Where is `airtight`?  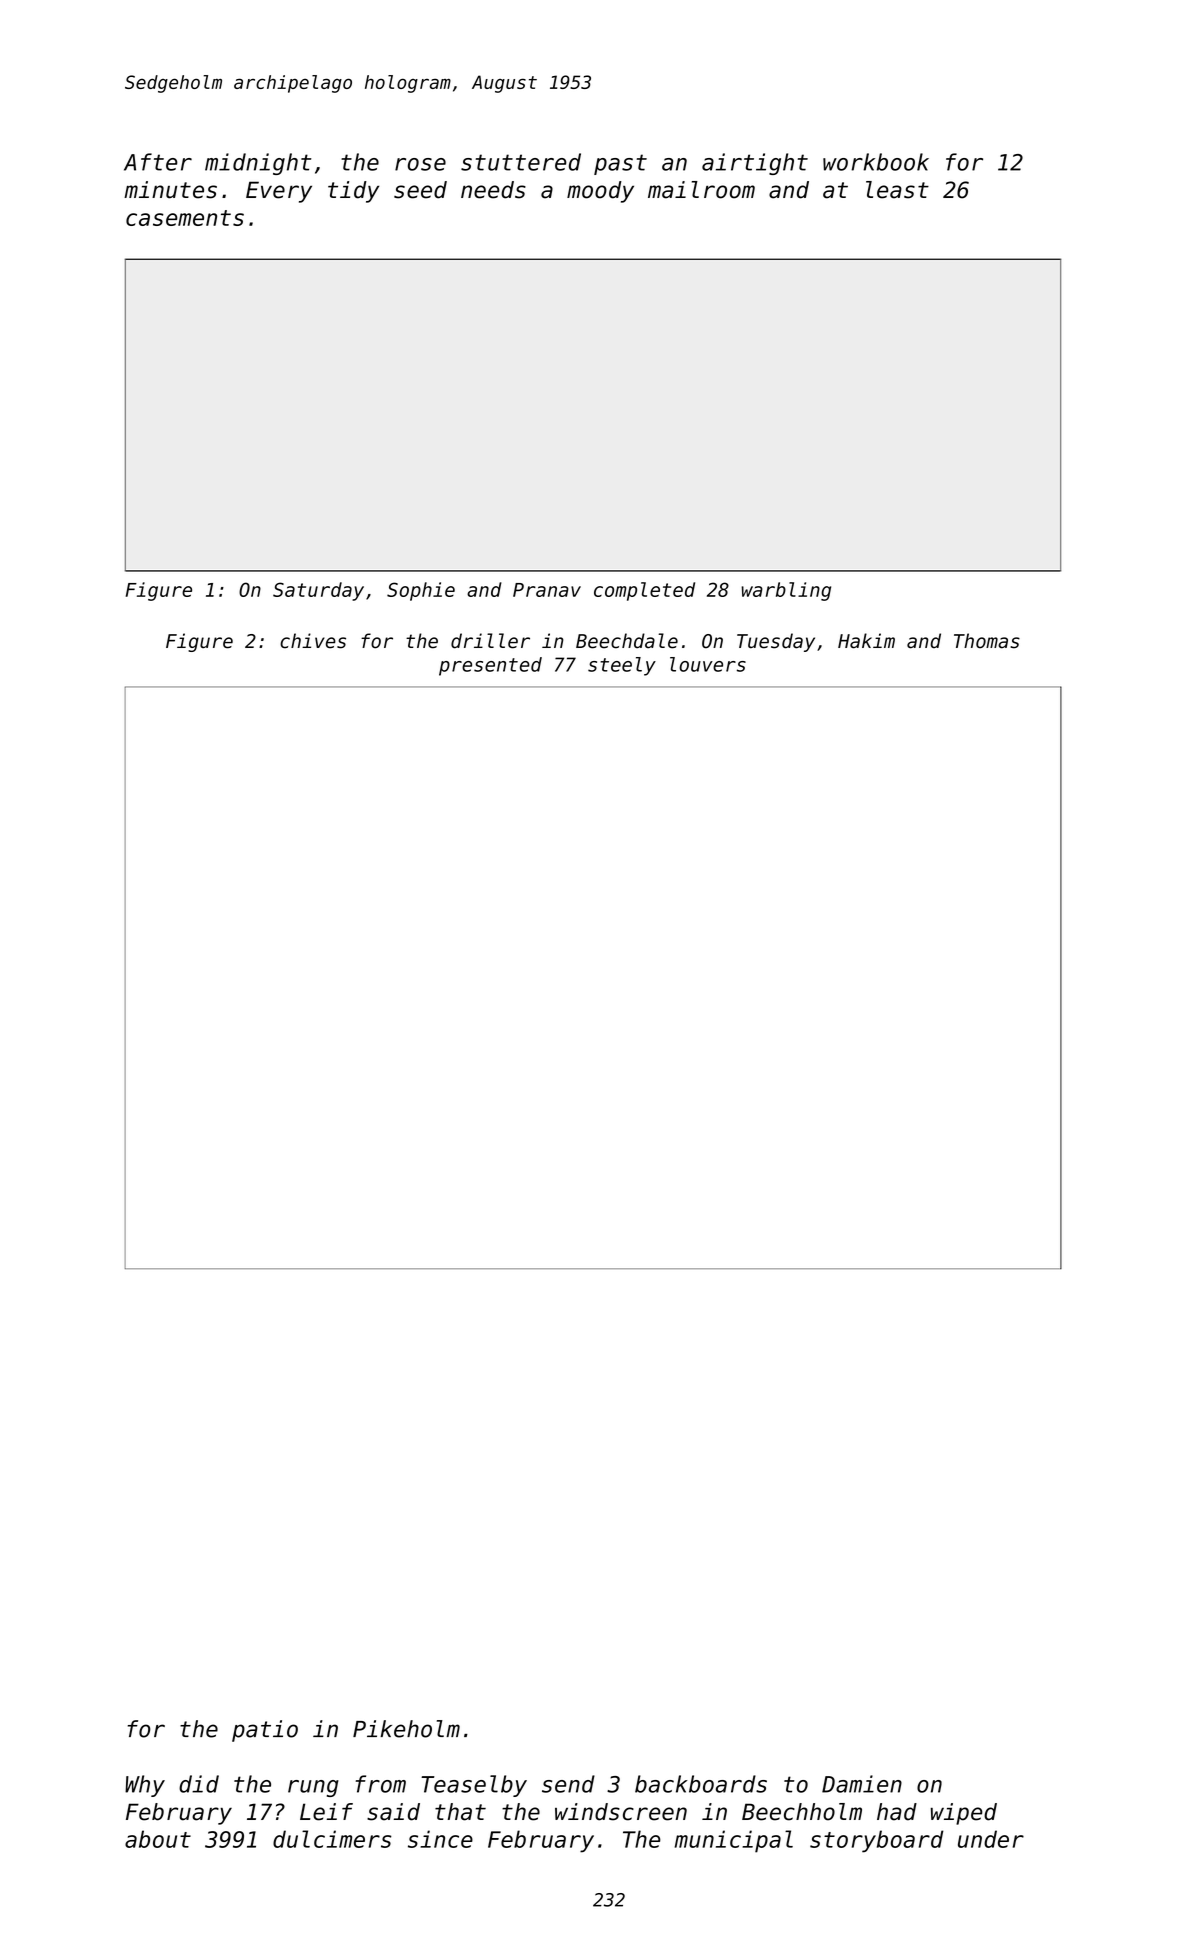 airtight is located at coordinates (755, 164).
